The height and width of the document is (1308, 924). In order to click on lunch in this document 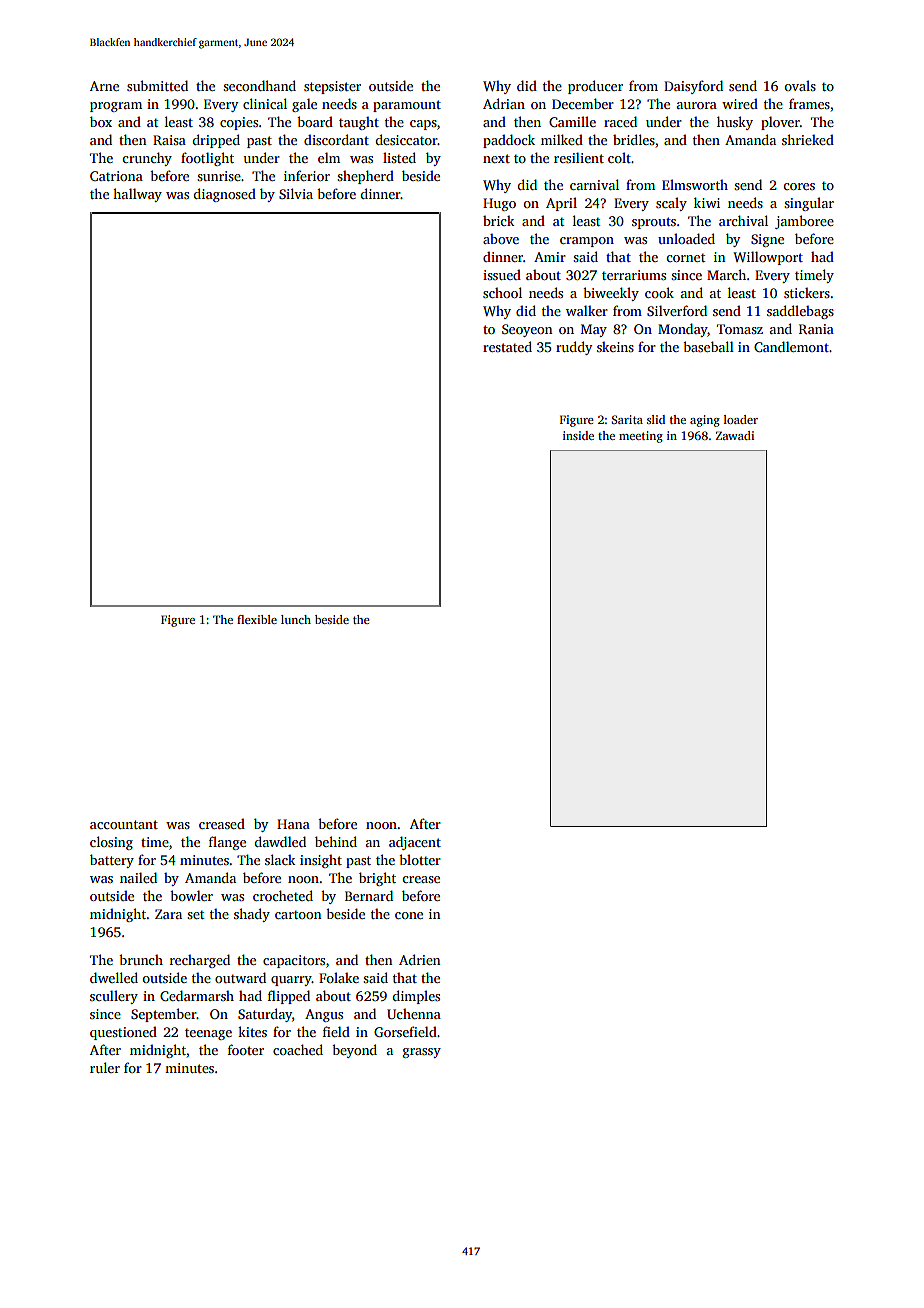, I will do `click(296, 619)`.
